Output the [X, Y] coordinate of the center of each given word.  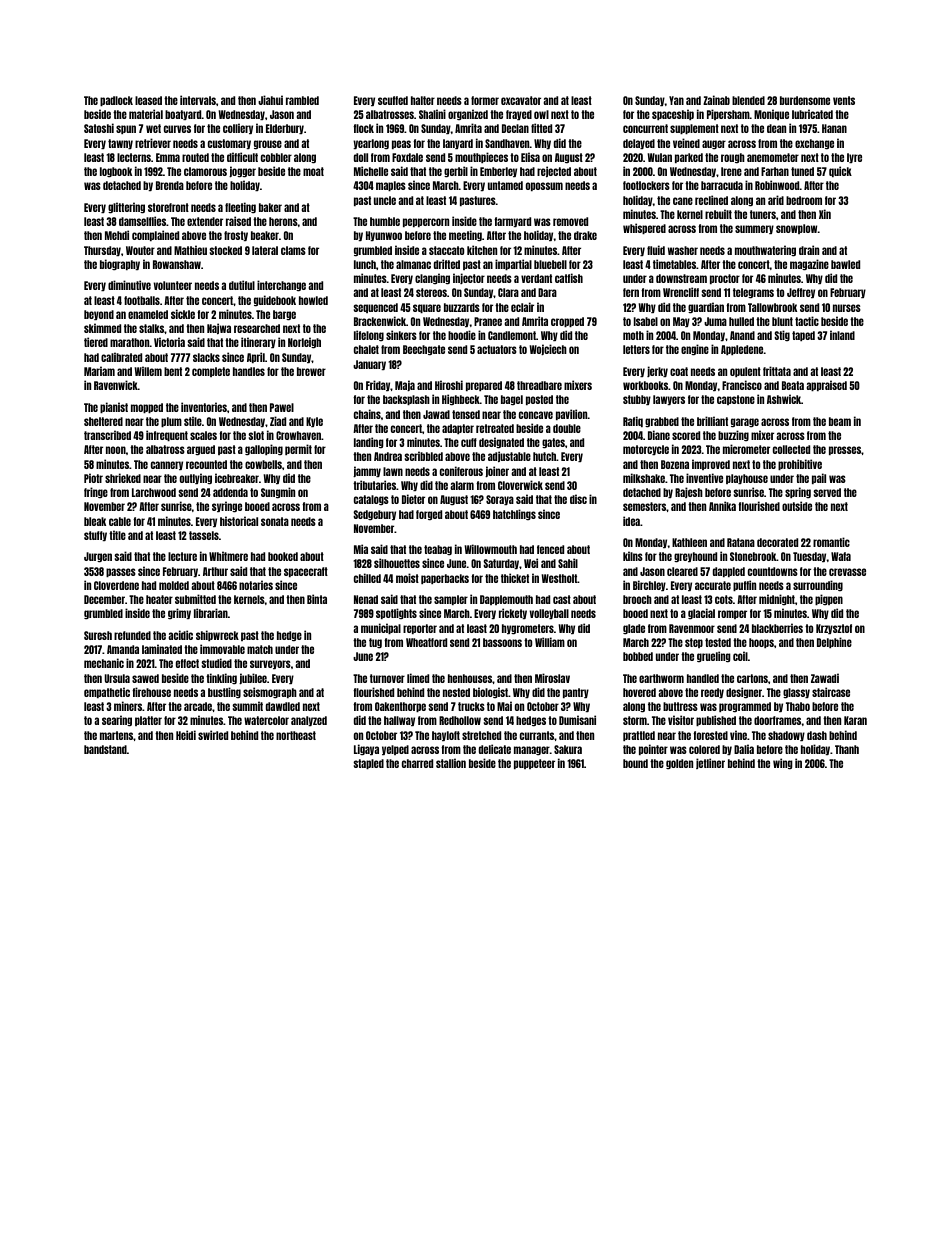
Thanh [847, 749]
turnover [387, 678]
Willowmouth [491, 549]
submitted [195, 599]
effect [187, 663]
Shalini [432, 114]
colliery [238, 128]
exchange [814, 144]
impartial [513, 264]
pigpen [829, 599]
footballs [142, 300]
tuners [763, 214]
